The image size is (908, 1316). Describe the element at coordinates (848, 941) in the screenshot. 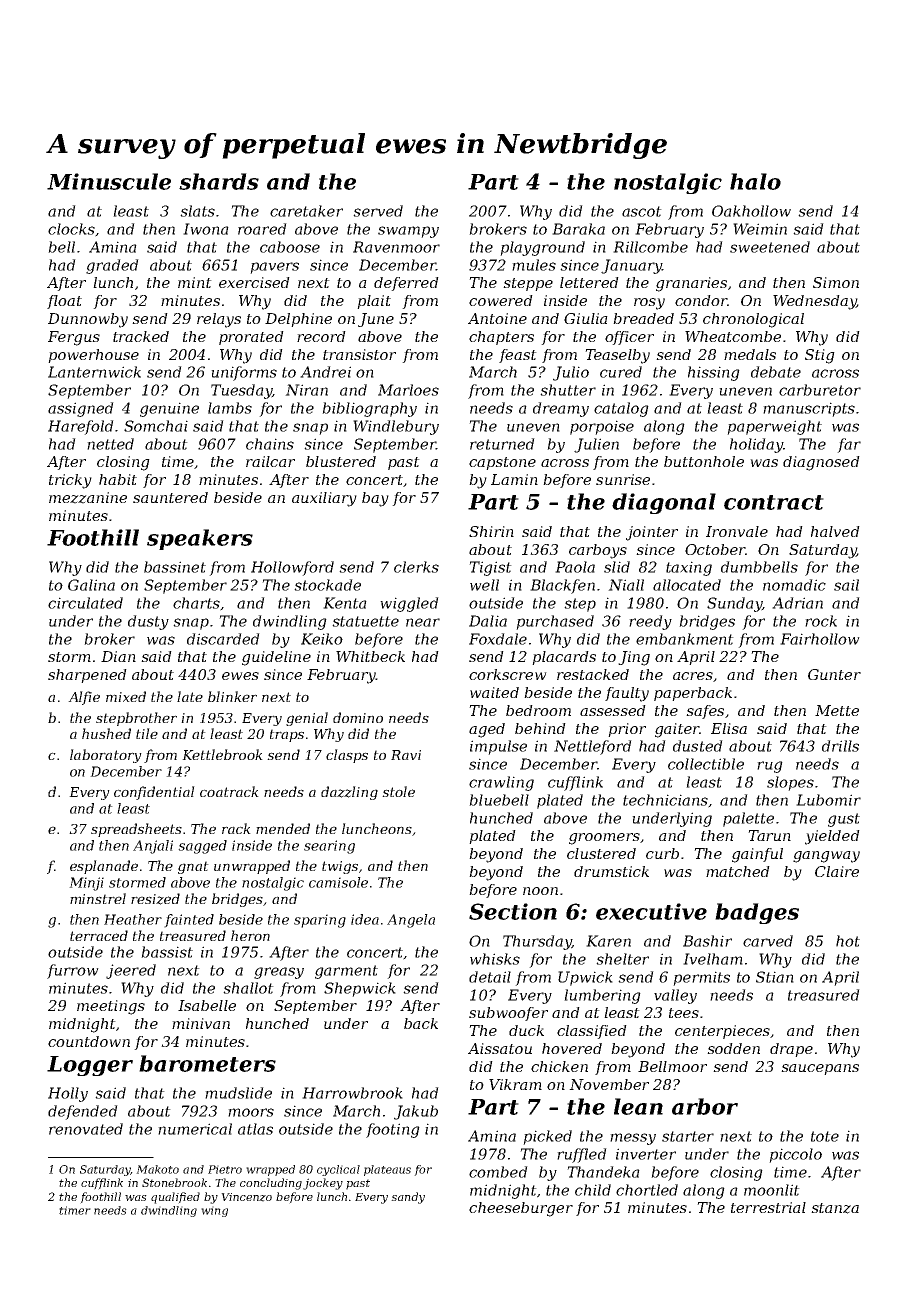

I see `hot` at that location.
